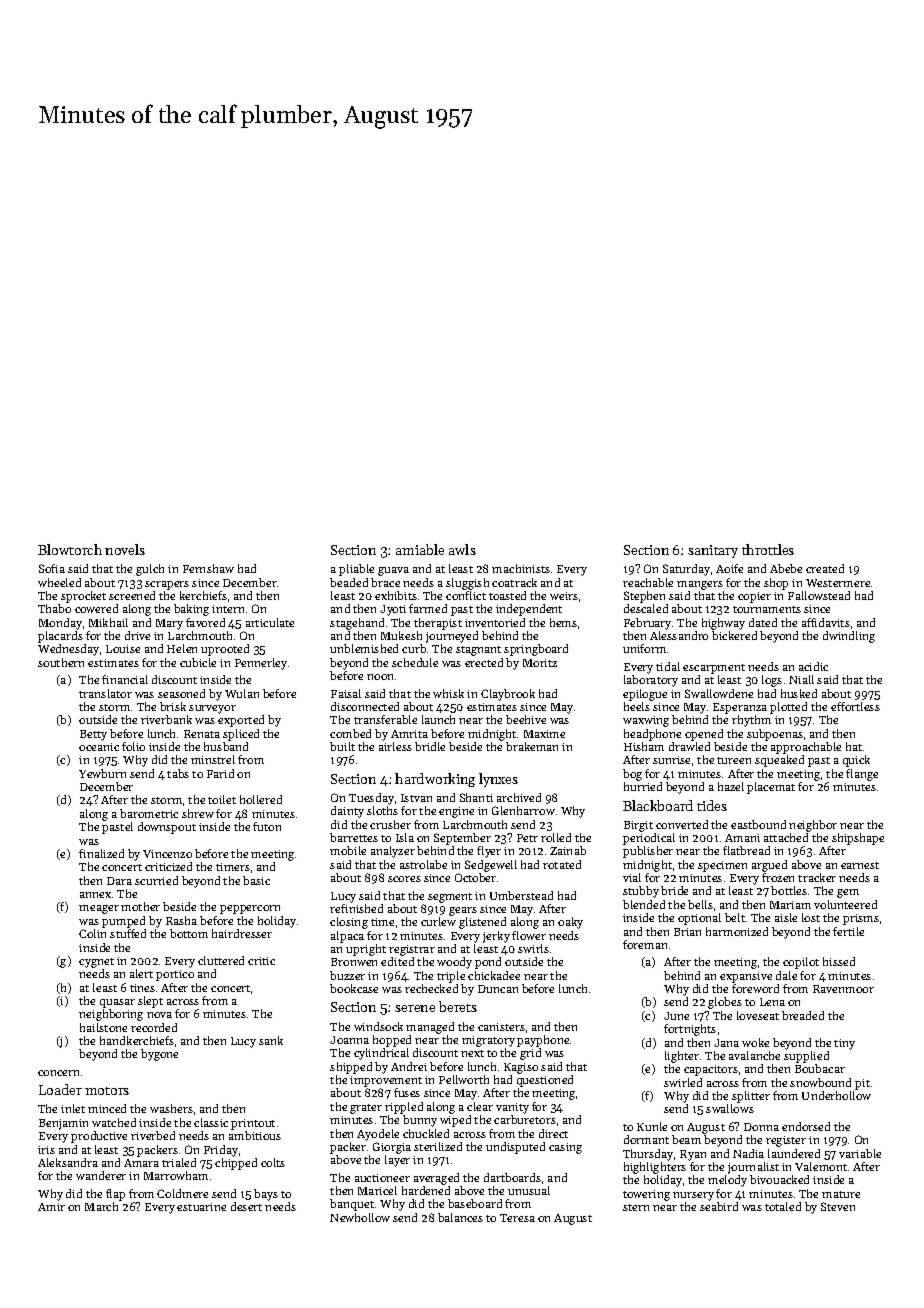 Image resolution: width=924 pixels, height=1308 pixels. What do you see at coordinates (125, 549) in the screenshot?
I see `novels` at bounding box center [125, 549].
